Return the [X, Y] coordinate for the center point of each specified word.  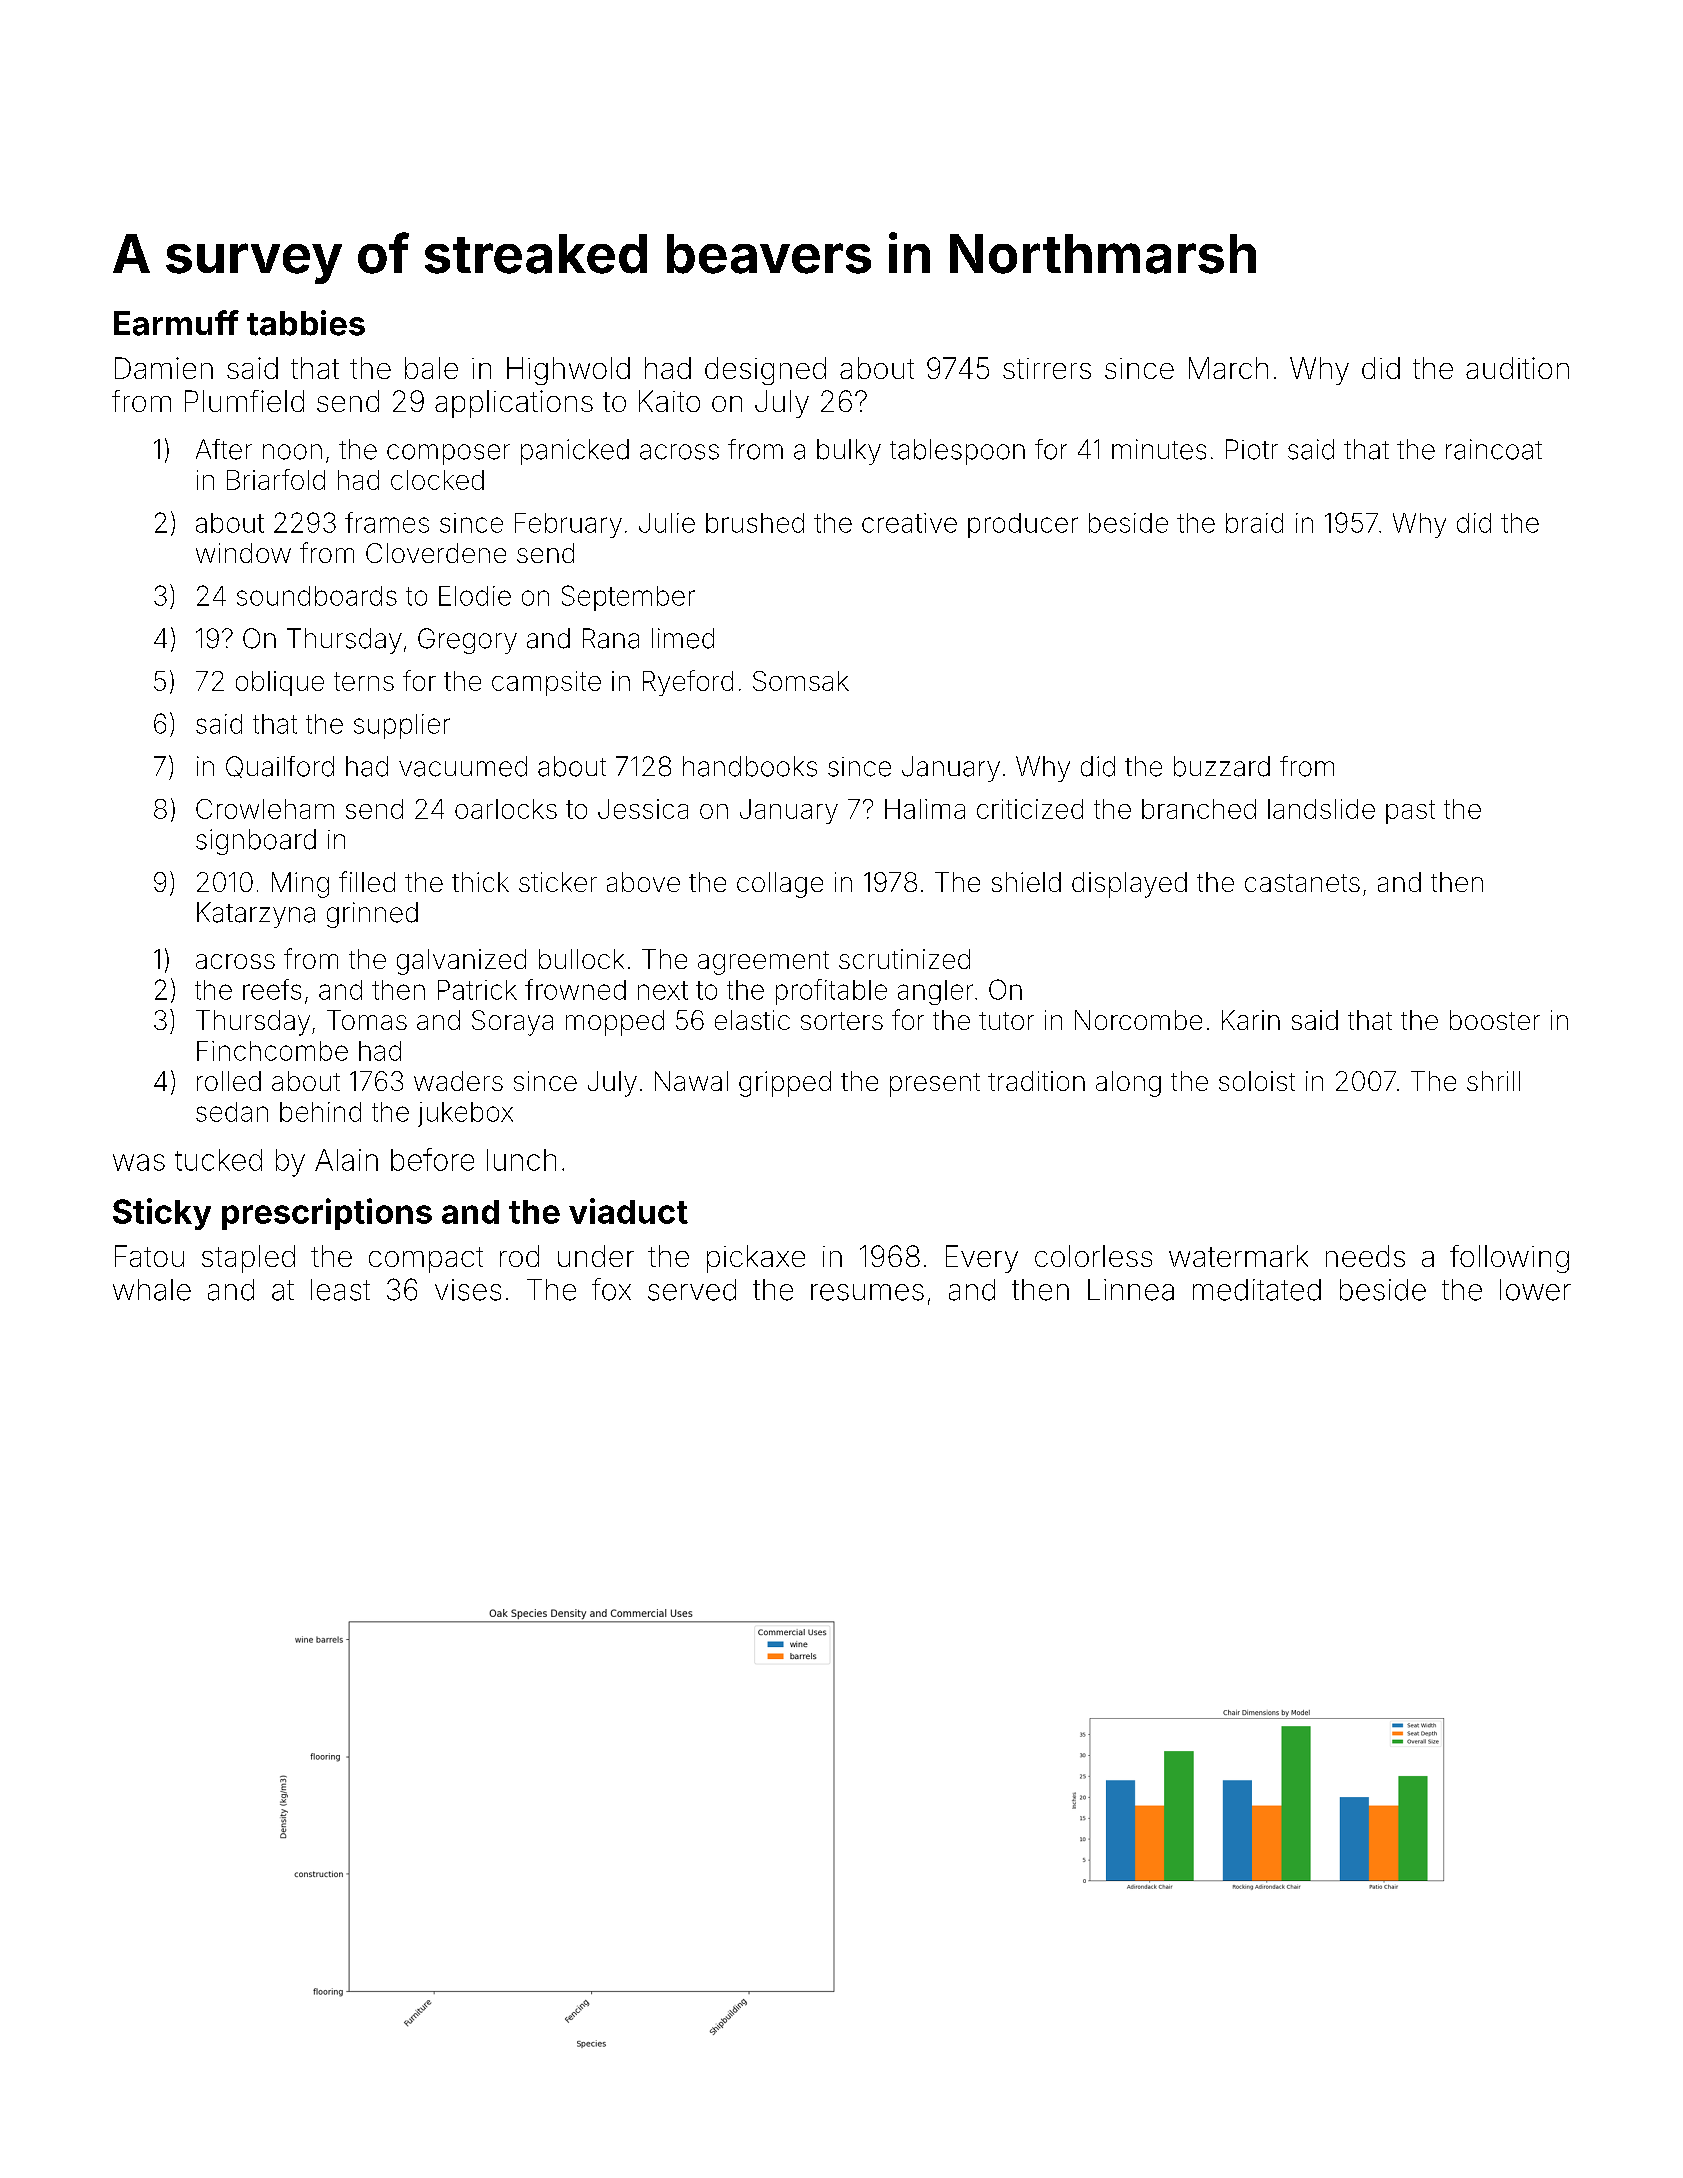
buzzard [1222, 766]
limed [683, 638]
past [1410, 812]
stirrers [1047, 368]
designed [765, 371]
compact [426, 1260]
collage [780, 885]
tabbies [306, 323]
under [596, 1256]
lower [1535, 1290]
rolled [229, 1081]
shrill [1493, 1081]
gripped [785, 1084]
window [243, 553]
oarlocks [506, 809]
